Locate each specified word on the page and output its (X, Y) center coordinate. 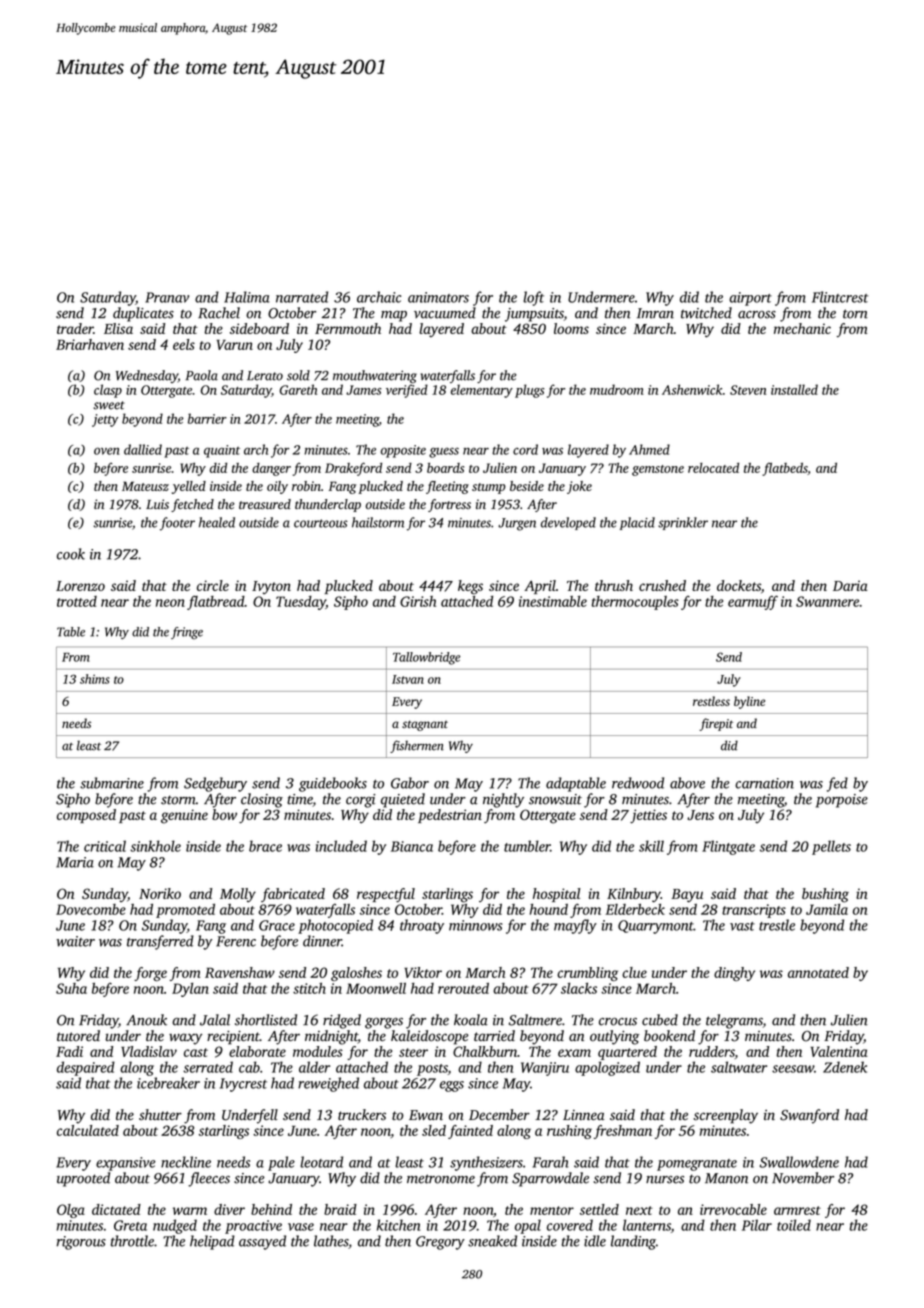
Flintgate (728, 847)
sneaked (492, 1241)
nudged (175, 1226)
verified (407, 391)
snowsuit (555, 799)
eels (184, 344)
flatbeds (785, 469)
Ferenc (236, 941)
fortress (449, 505)
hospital (556, 895)
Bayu (687, 896)
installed (794, 389)
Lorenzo (80, 586)
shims (95, 679)
